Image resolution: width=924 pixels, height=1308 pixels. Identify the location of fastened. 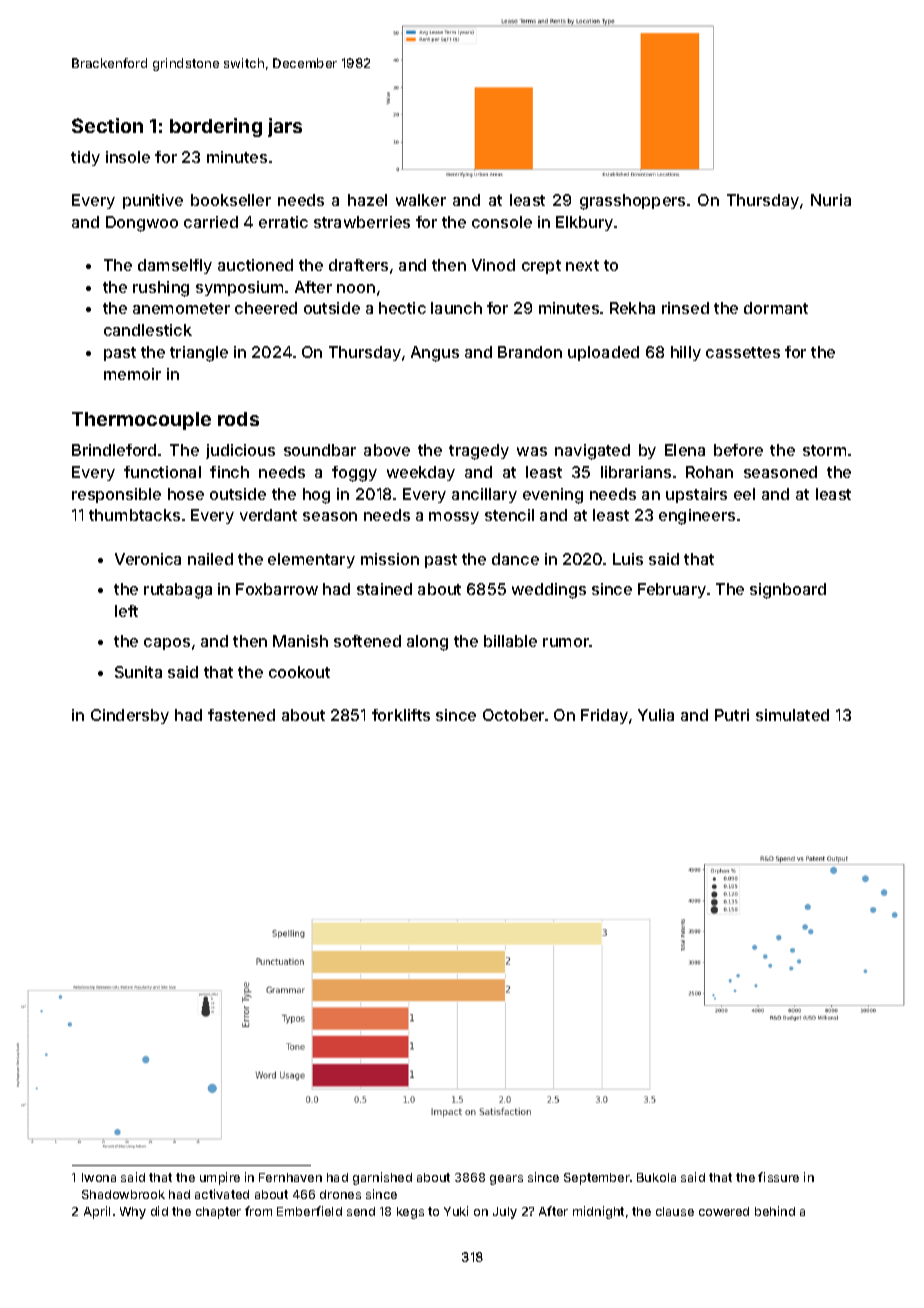
(241, 715).
